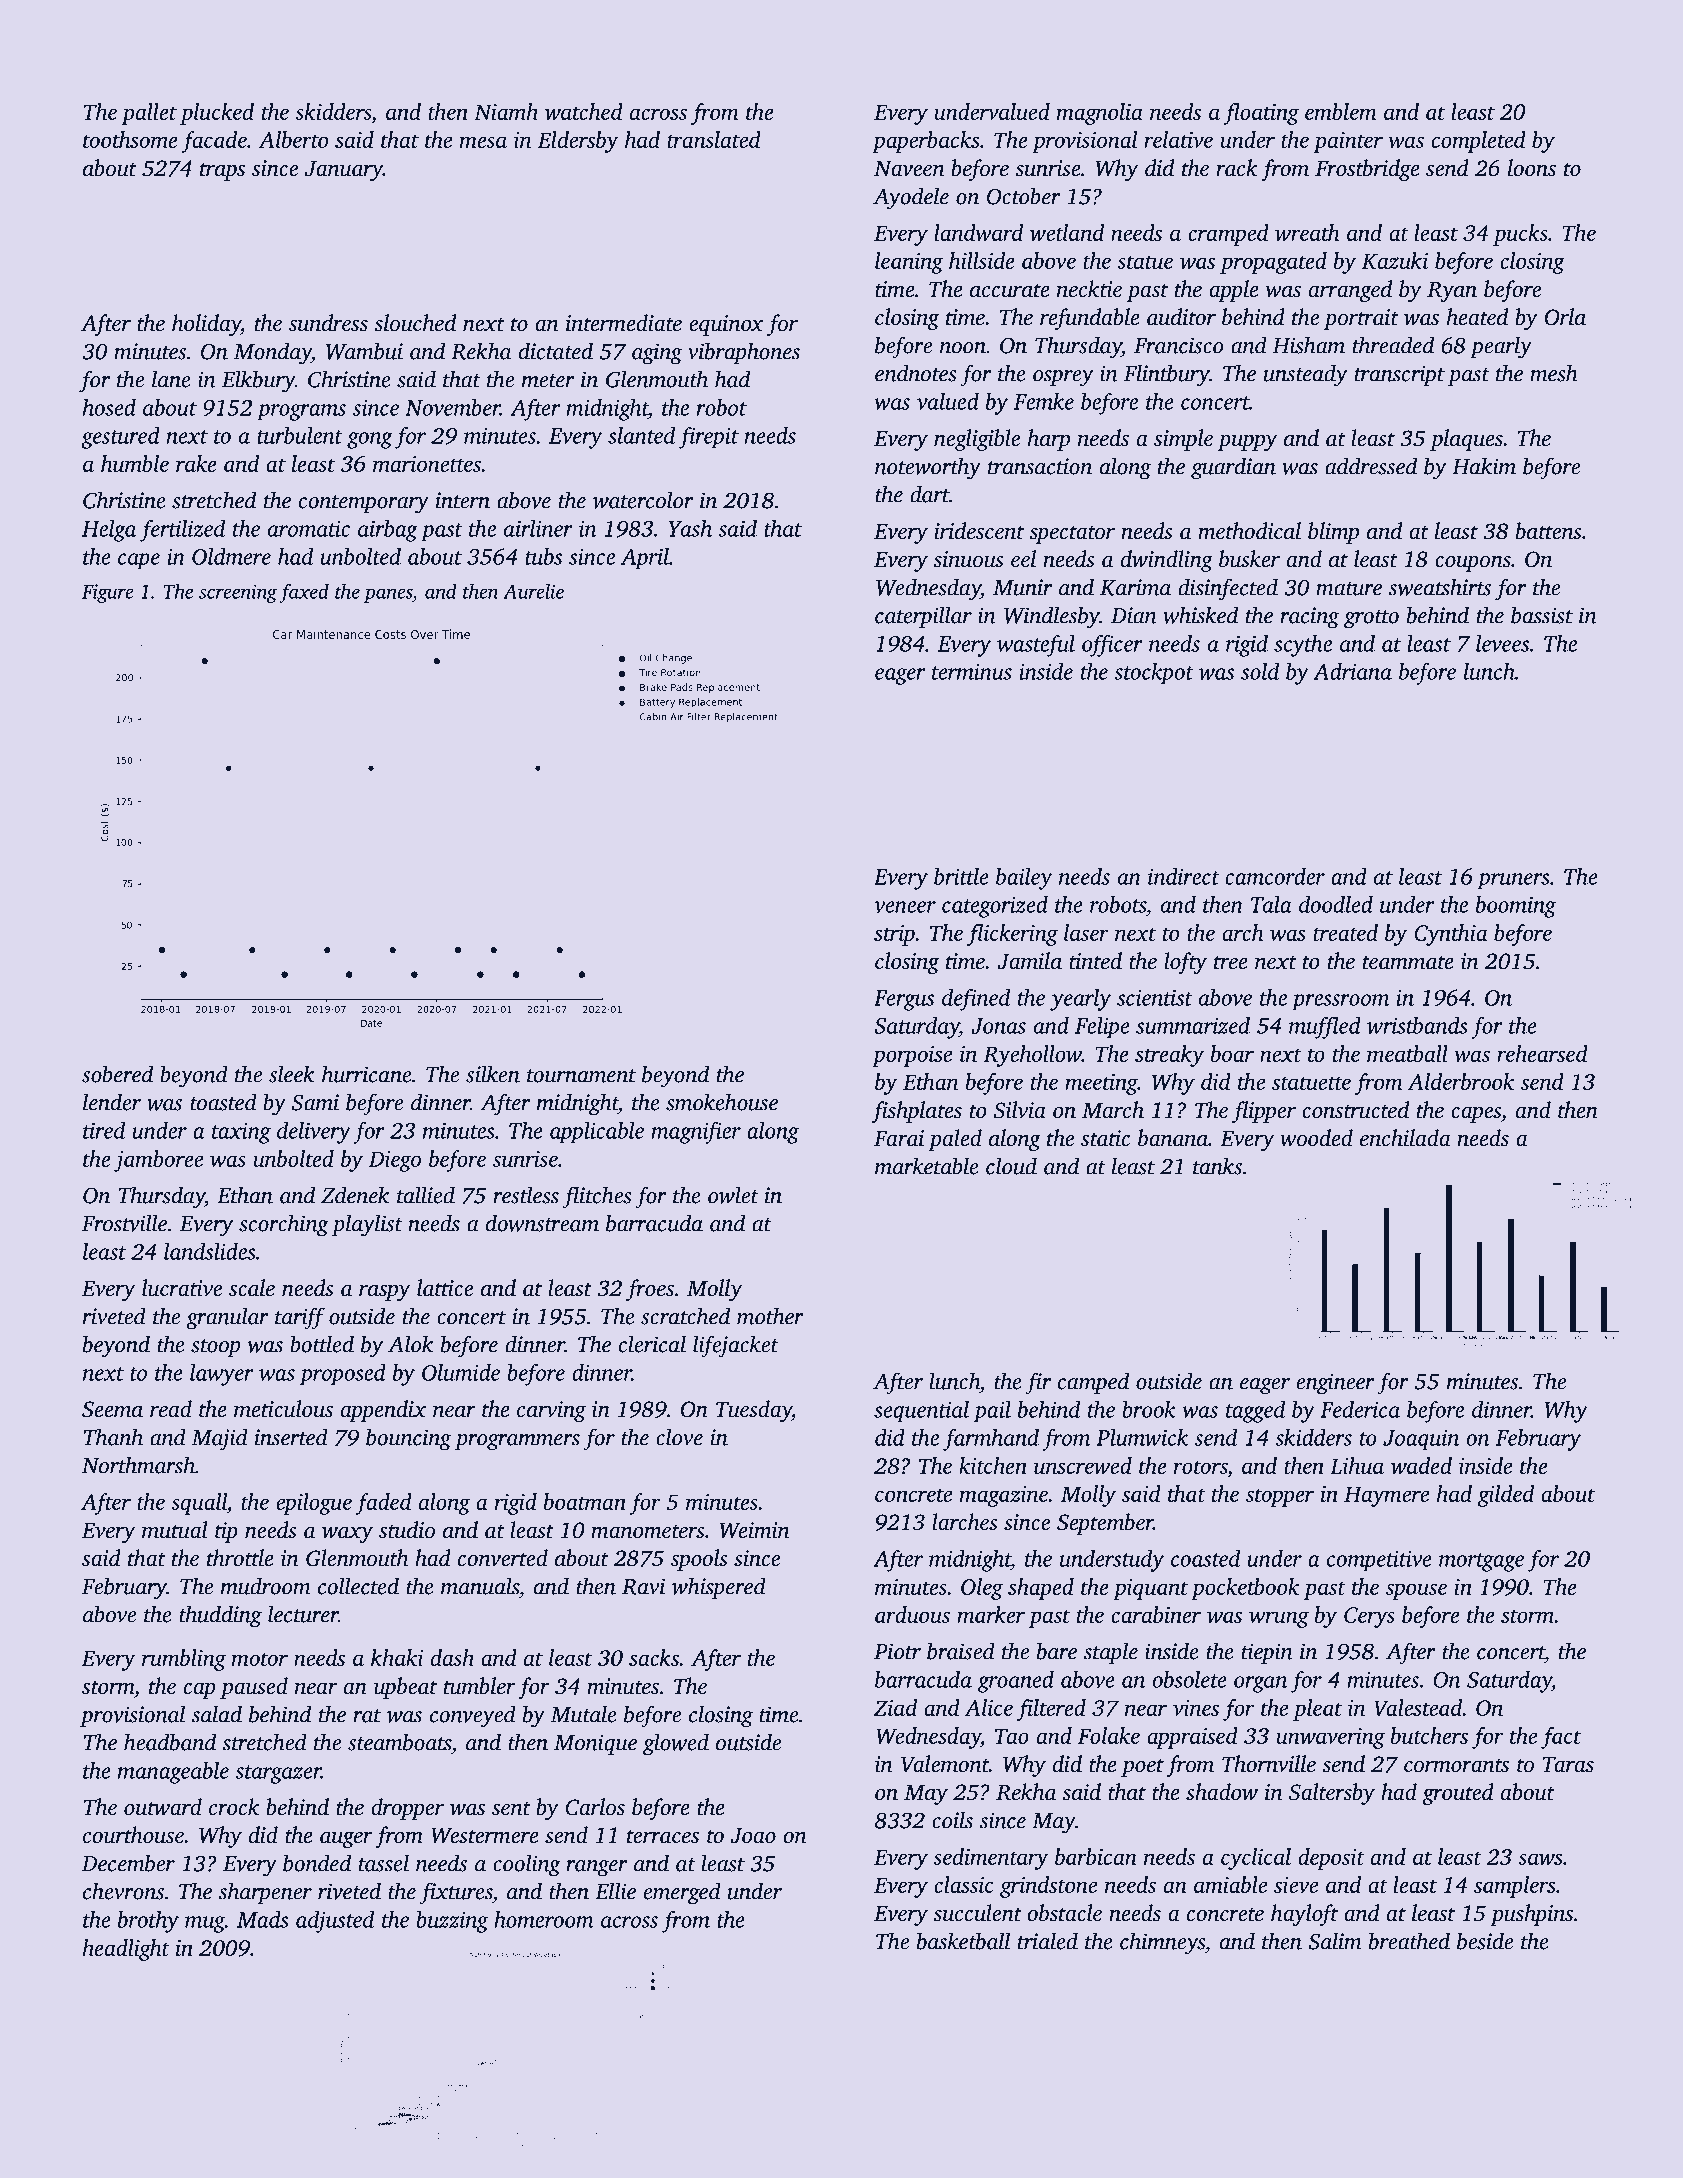 The image size is (1683, 2178). I want to click on levees, so click(1502, 643).
